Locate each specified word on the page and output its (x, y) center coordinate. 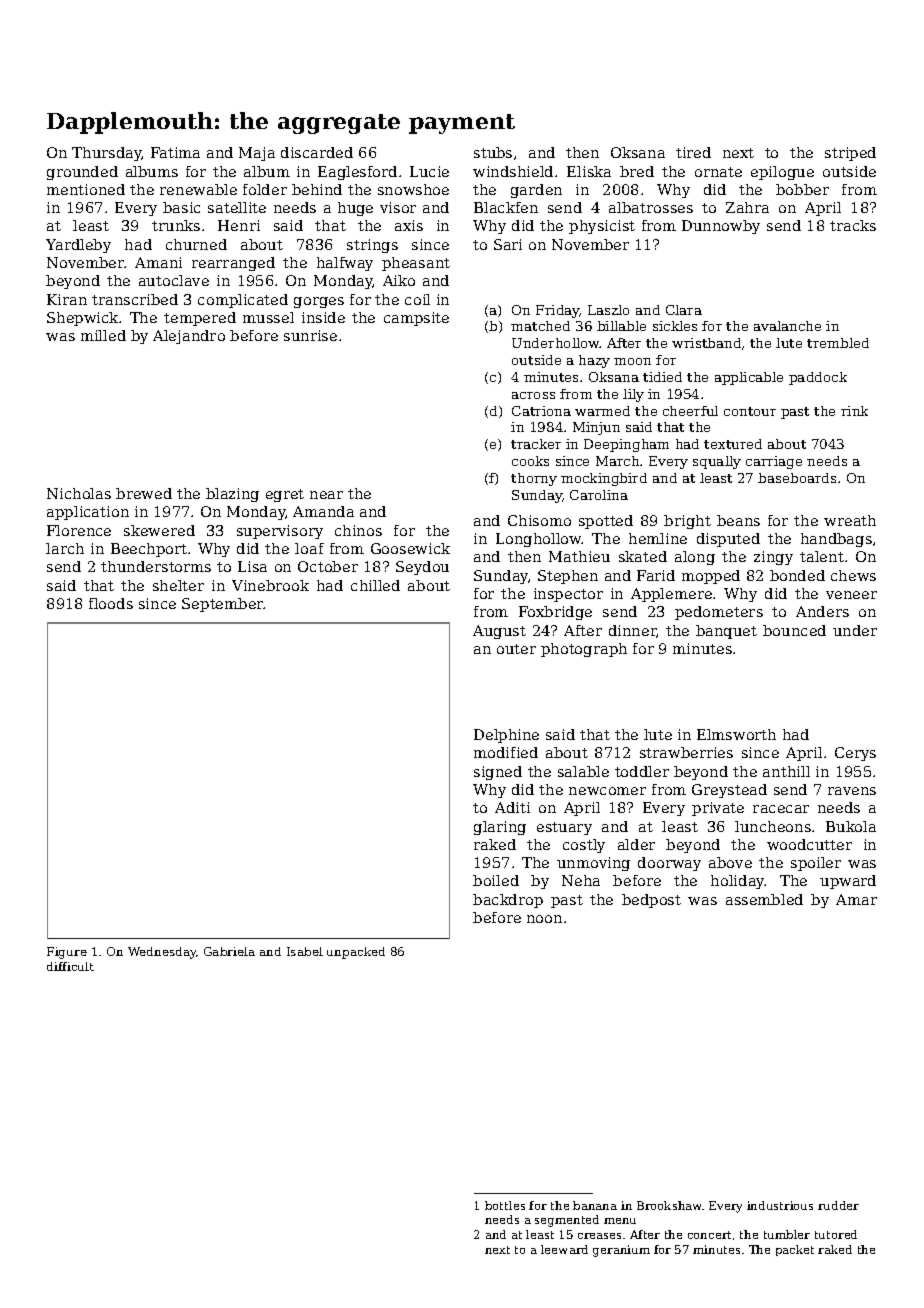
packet (795, 1250)
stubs (493, 152)
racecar (781, 809)
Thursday (107, 154)
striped (850, 154)
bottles (505, 1205)
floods (111, 603)
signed (498, 773)
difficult (70, 966)
